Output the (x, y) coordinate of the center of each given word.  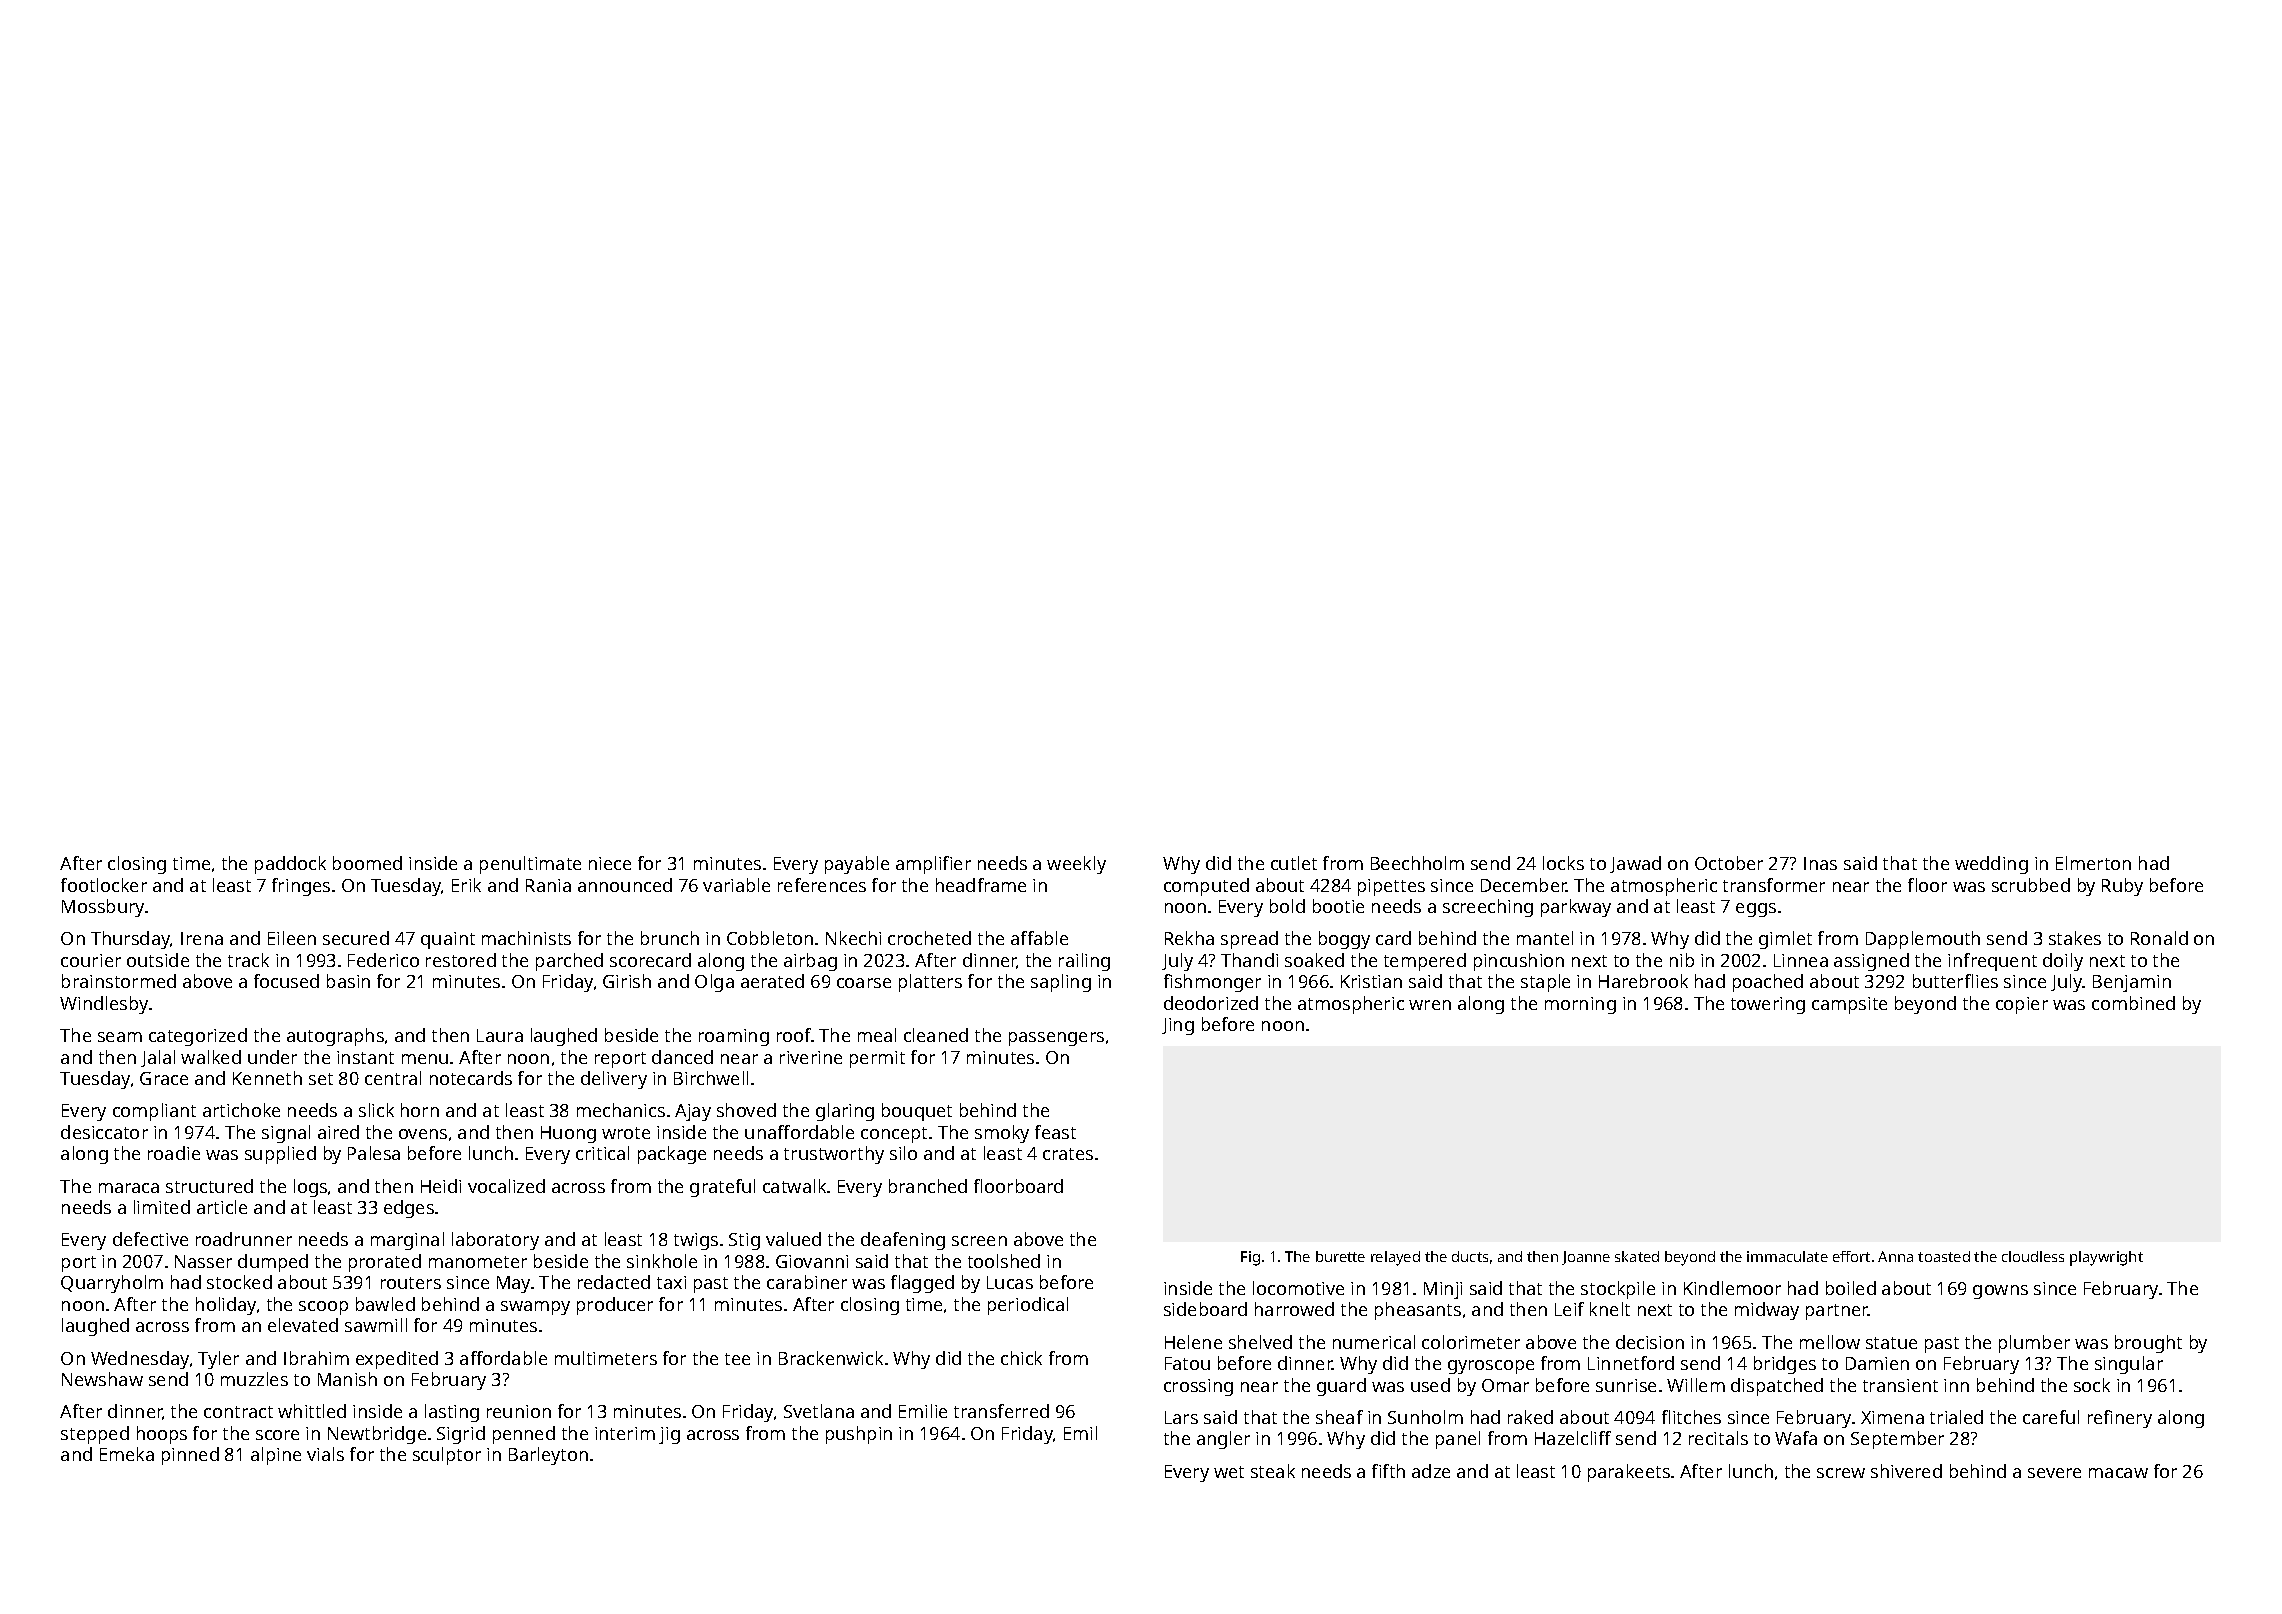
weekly (1076, 865)
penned (524, 1435)
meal (877, 1035)
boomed (367, 863)
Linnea (1801, 960)
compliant (154, 1112)
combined (2133, 1003)
